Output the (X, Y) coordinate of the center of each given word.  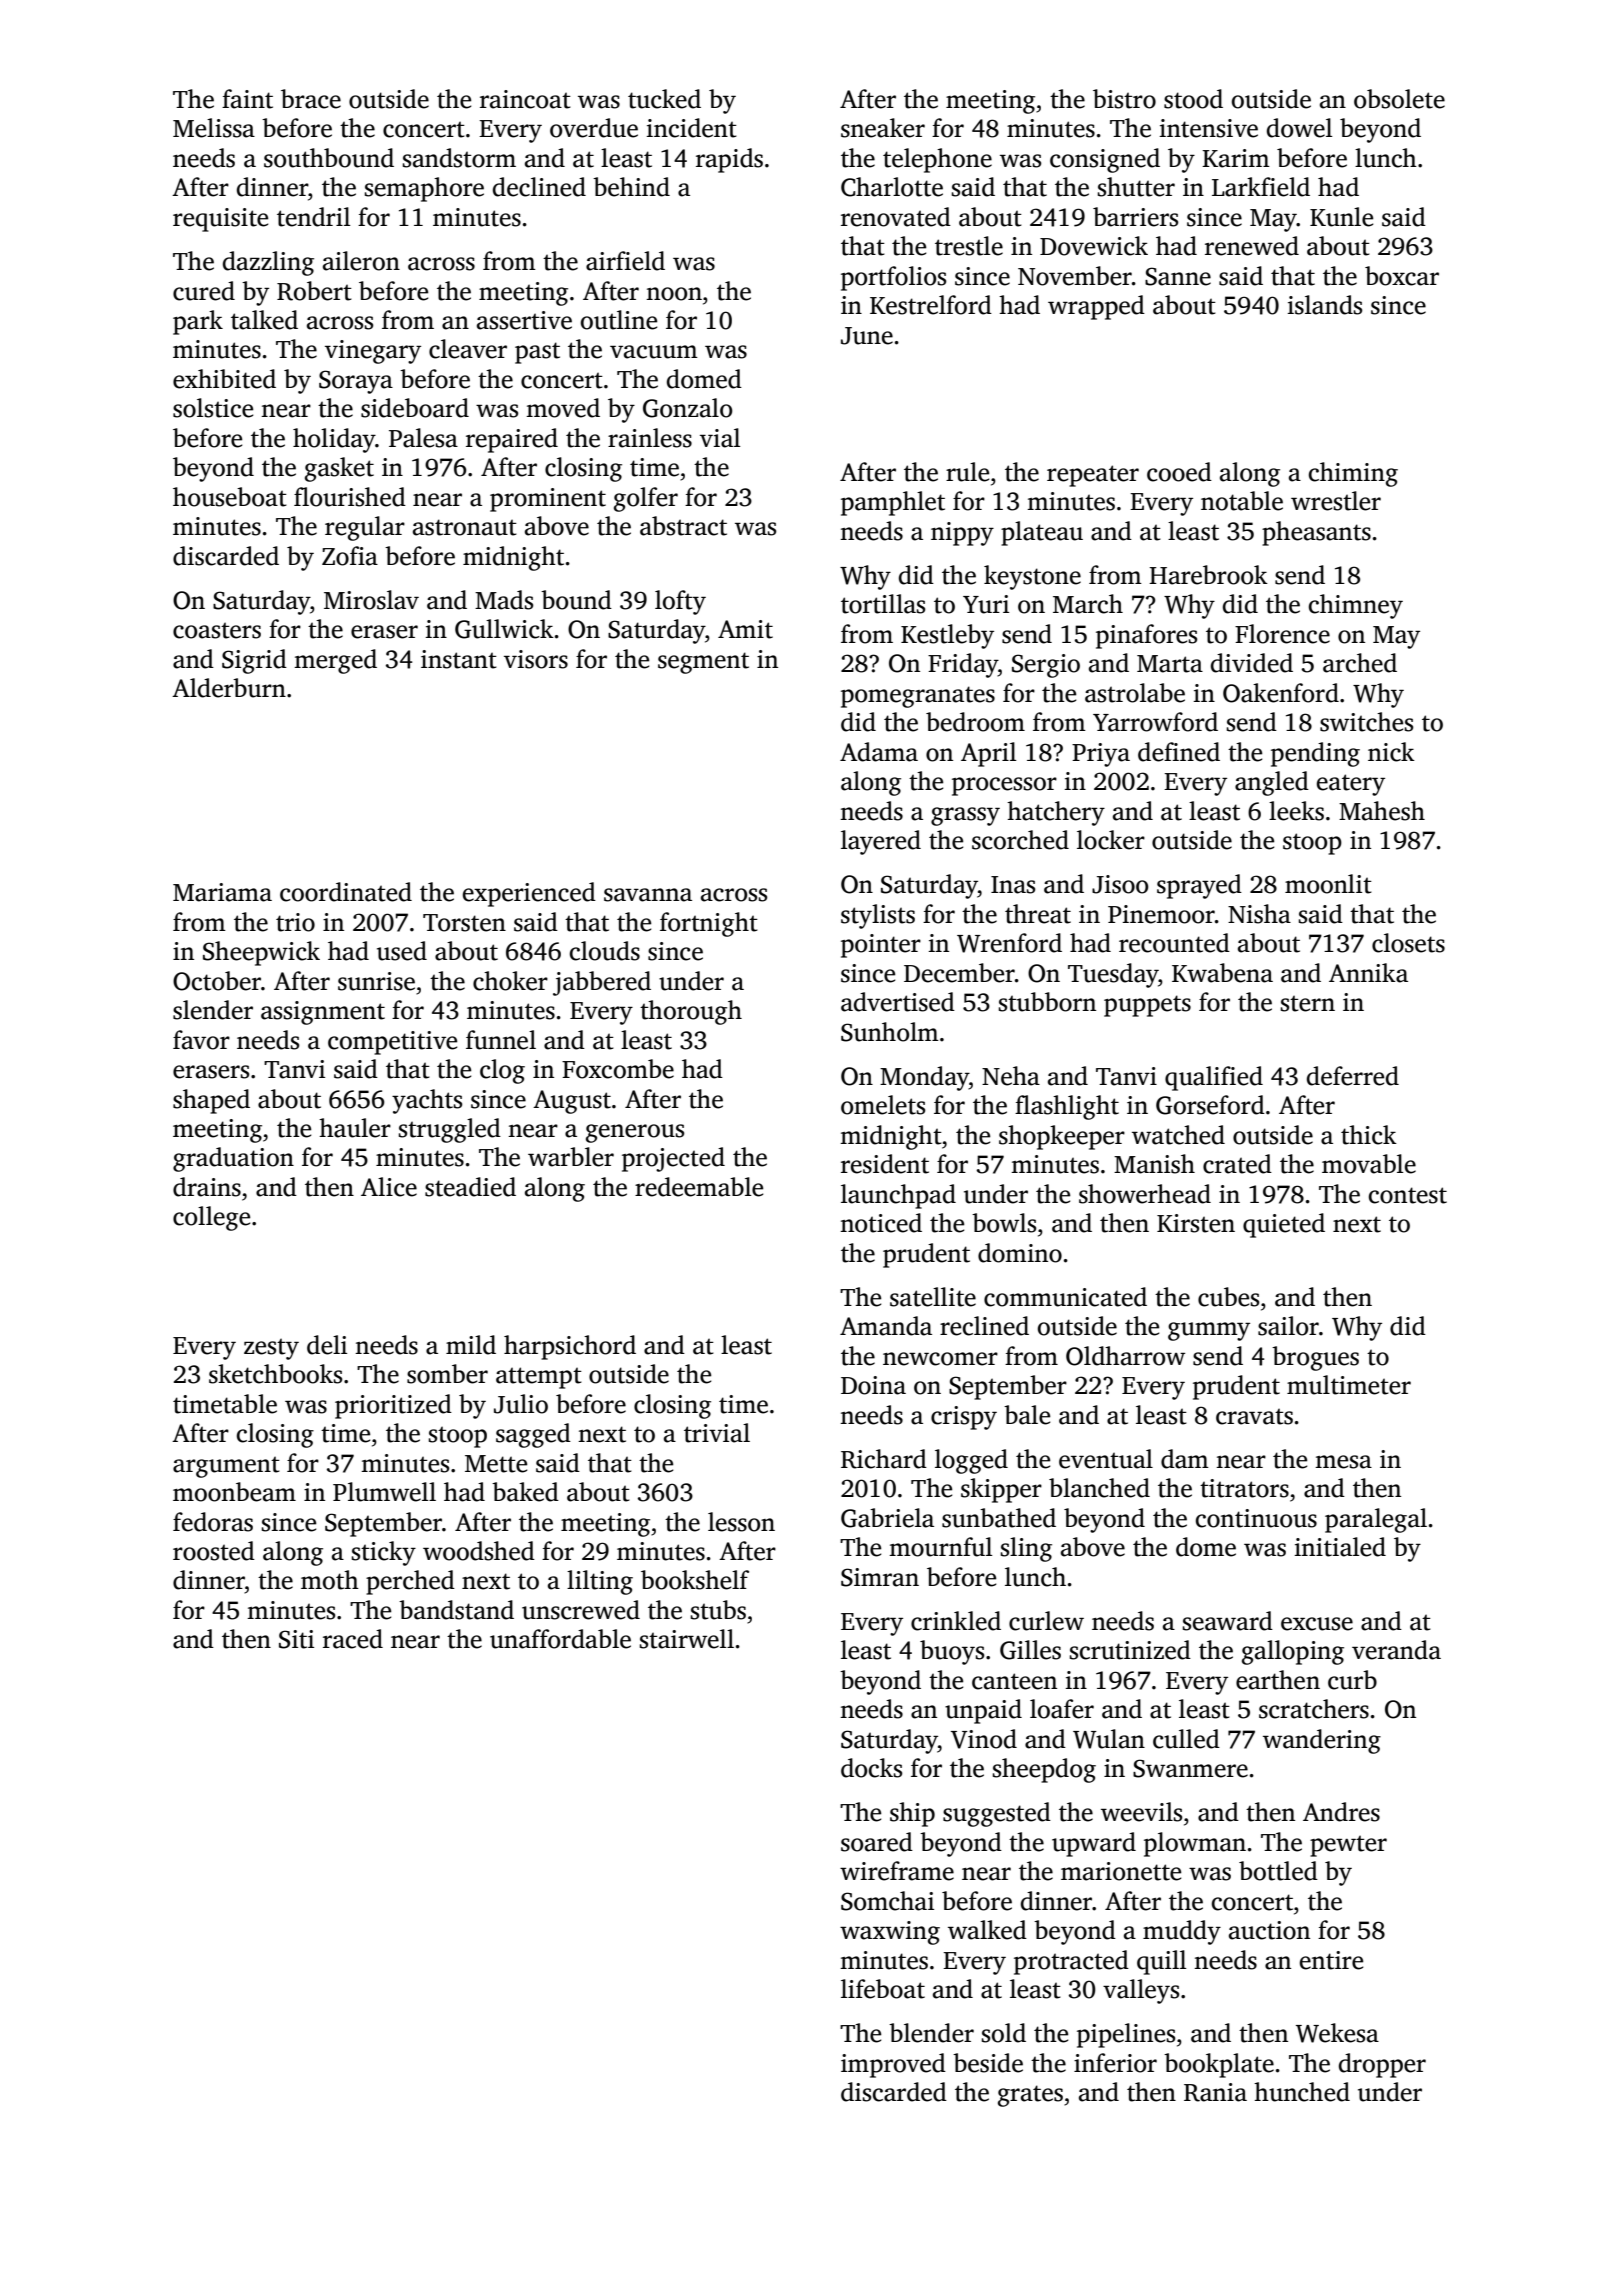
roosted (214, 1551)
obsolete (1399, 99)
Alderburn (229, 688)
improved (893, 2065)
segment (703, 663)
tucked (664, 99)
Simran (880, 1577)
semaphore (424, 189)
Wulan (1109, 1739)
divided (1252, 663)
